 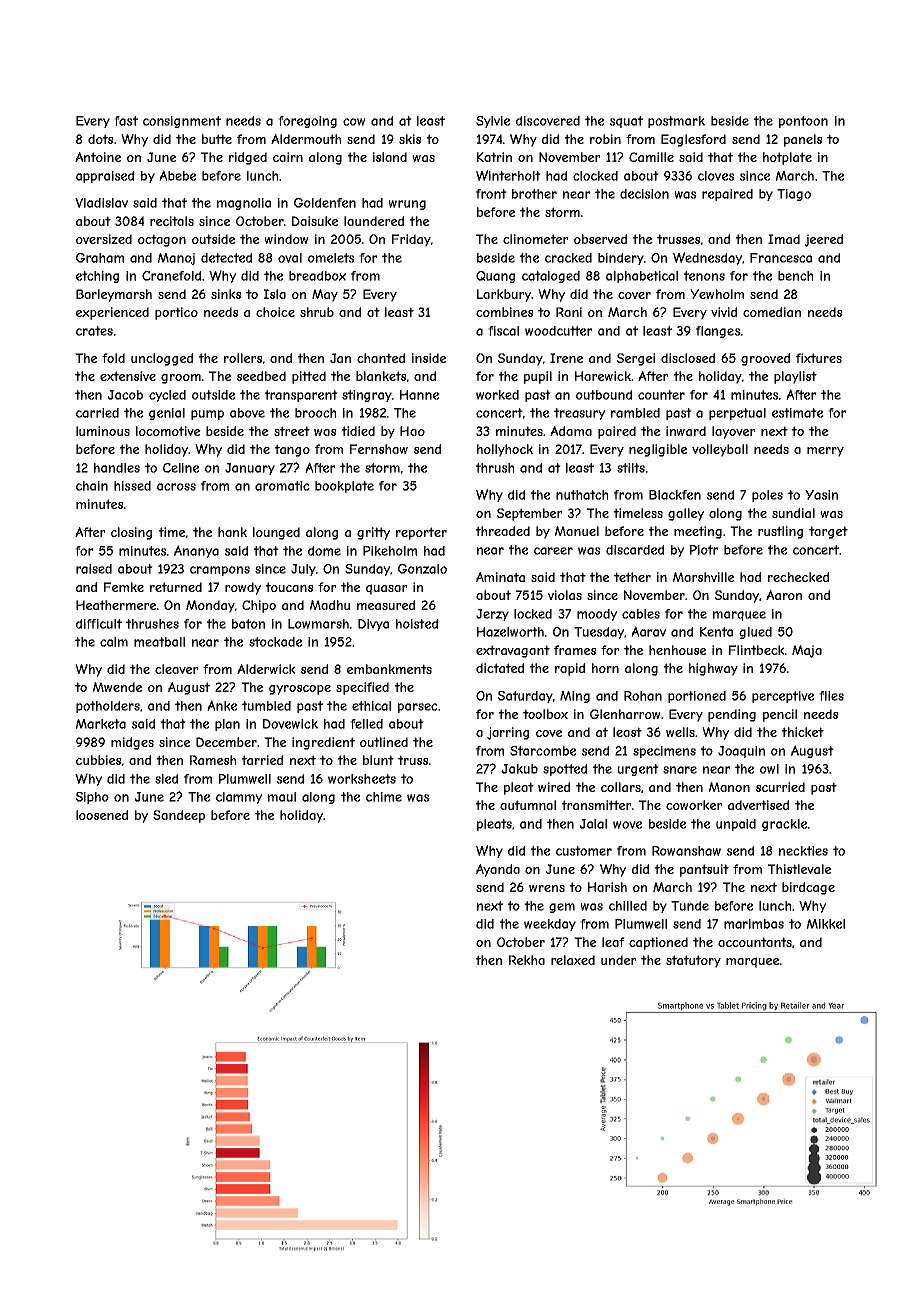 What do you see at coordinates (802, 732) in the image?
I see `thicket` at bounding box center [802, 732].
